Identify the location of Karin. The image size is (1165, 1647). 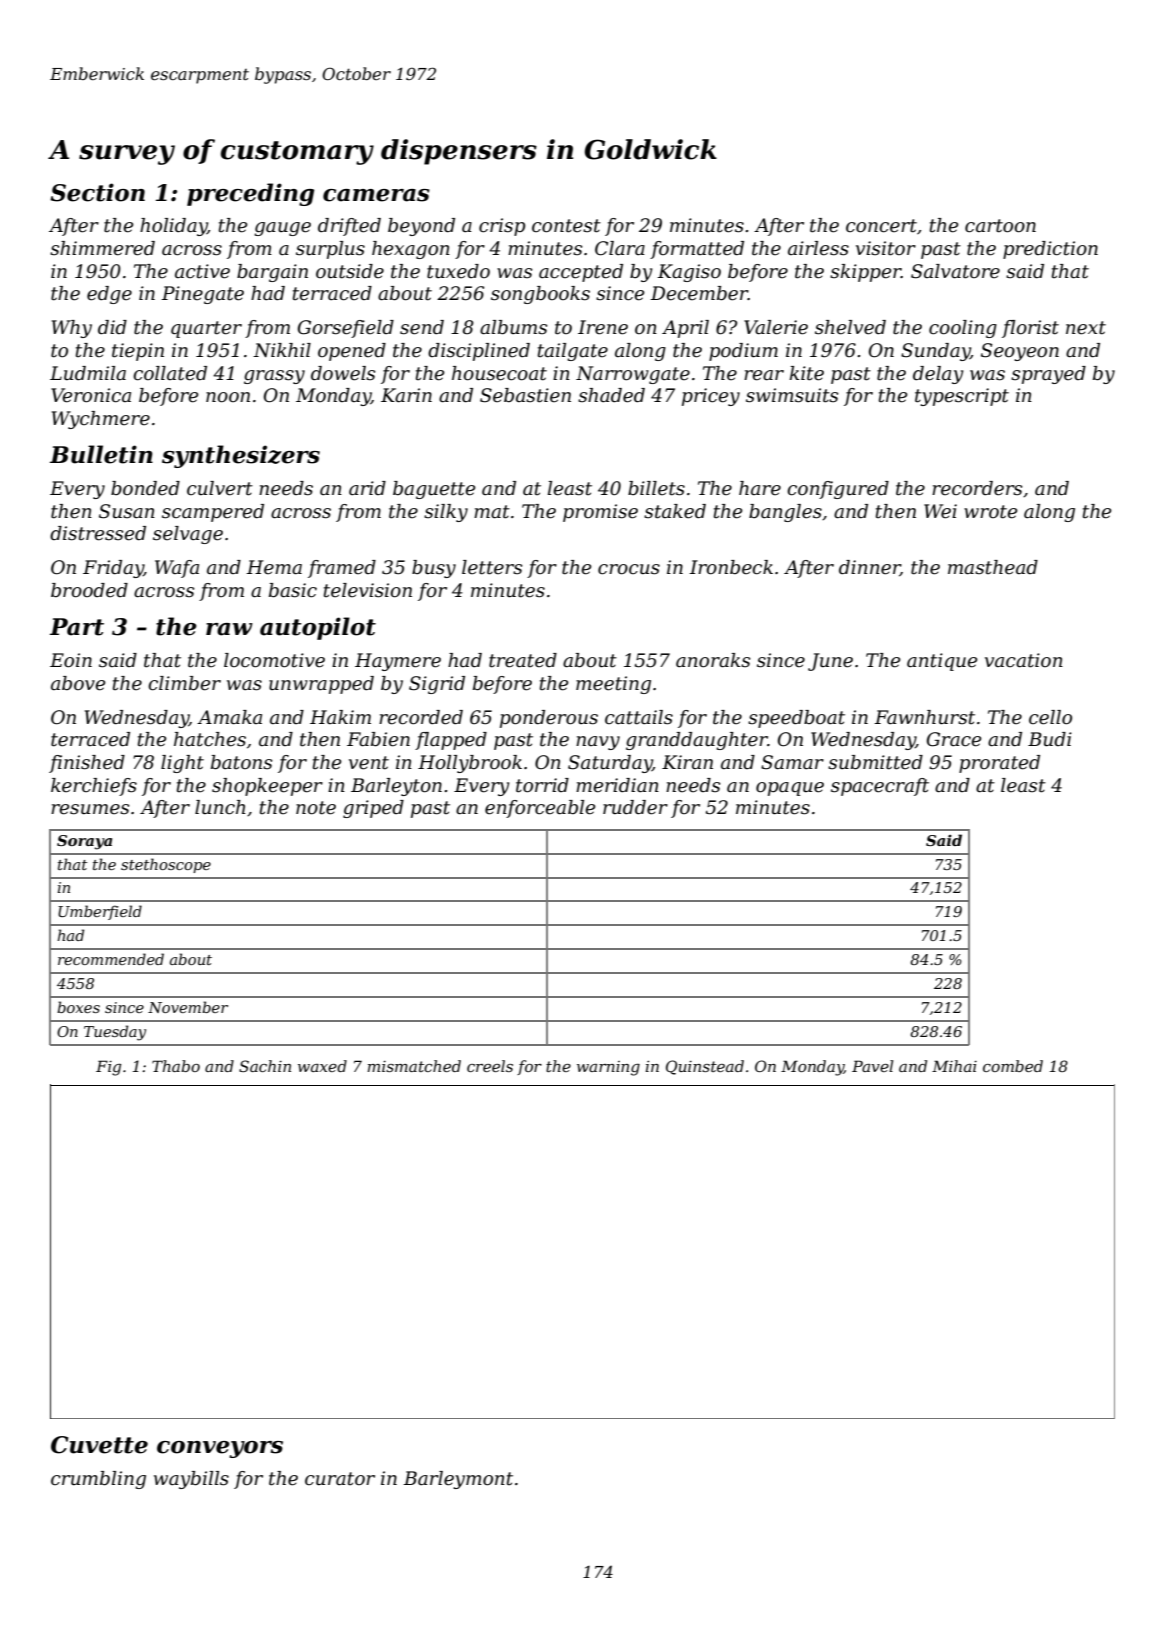
(406, 395).
